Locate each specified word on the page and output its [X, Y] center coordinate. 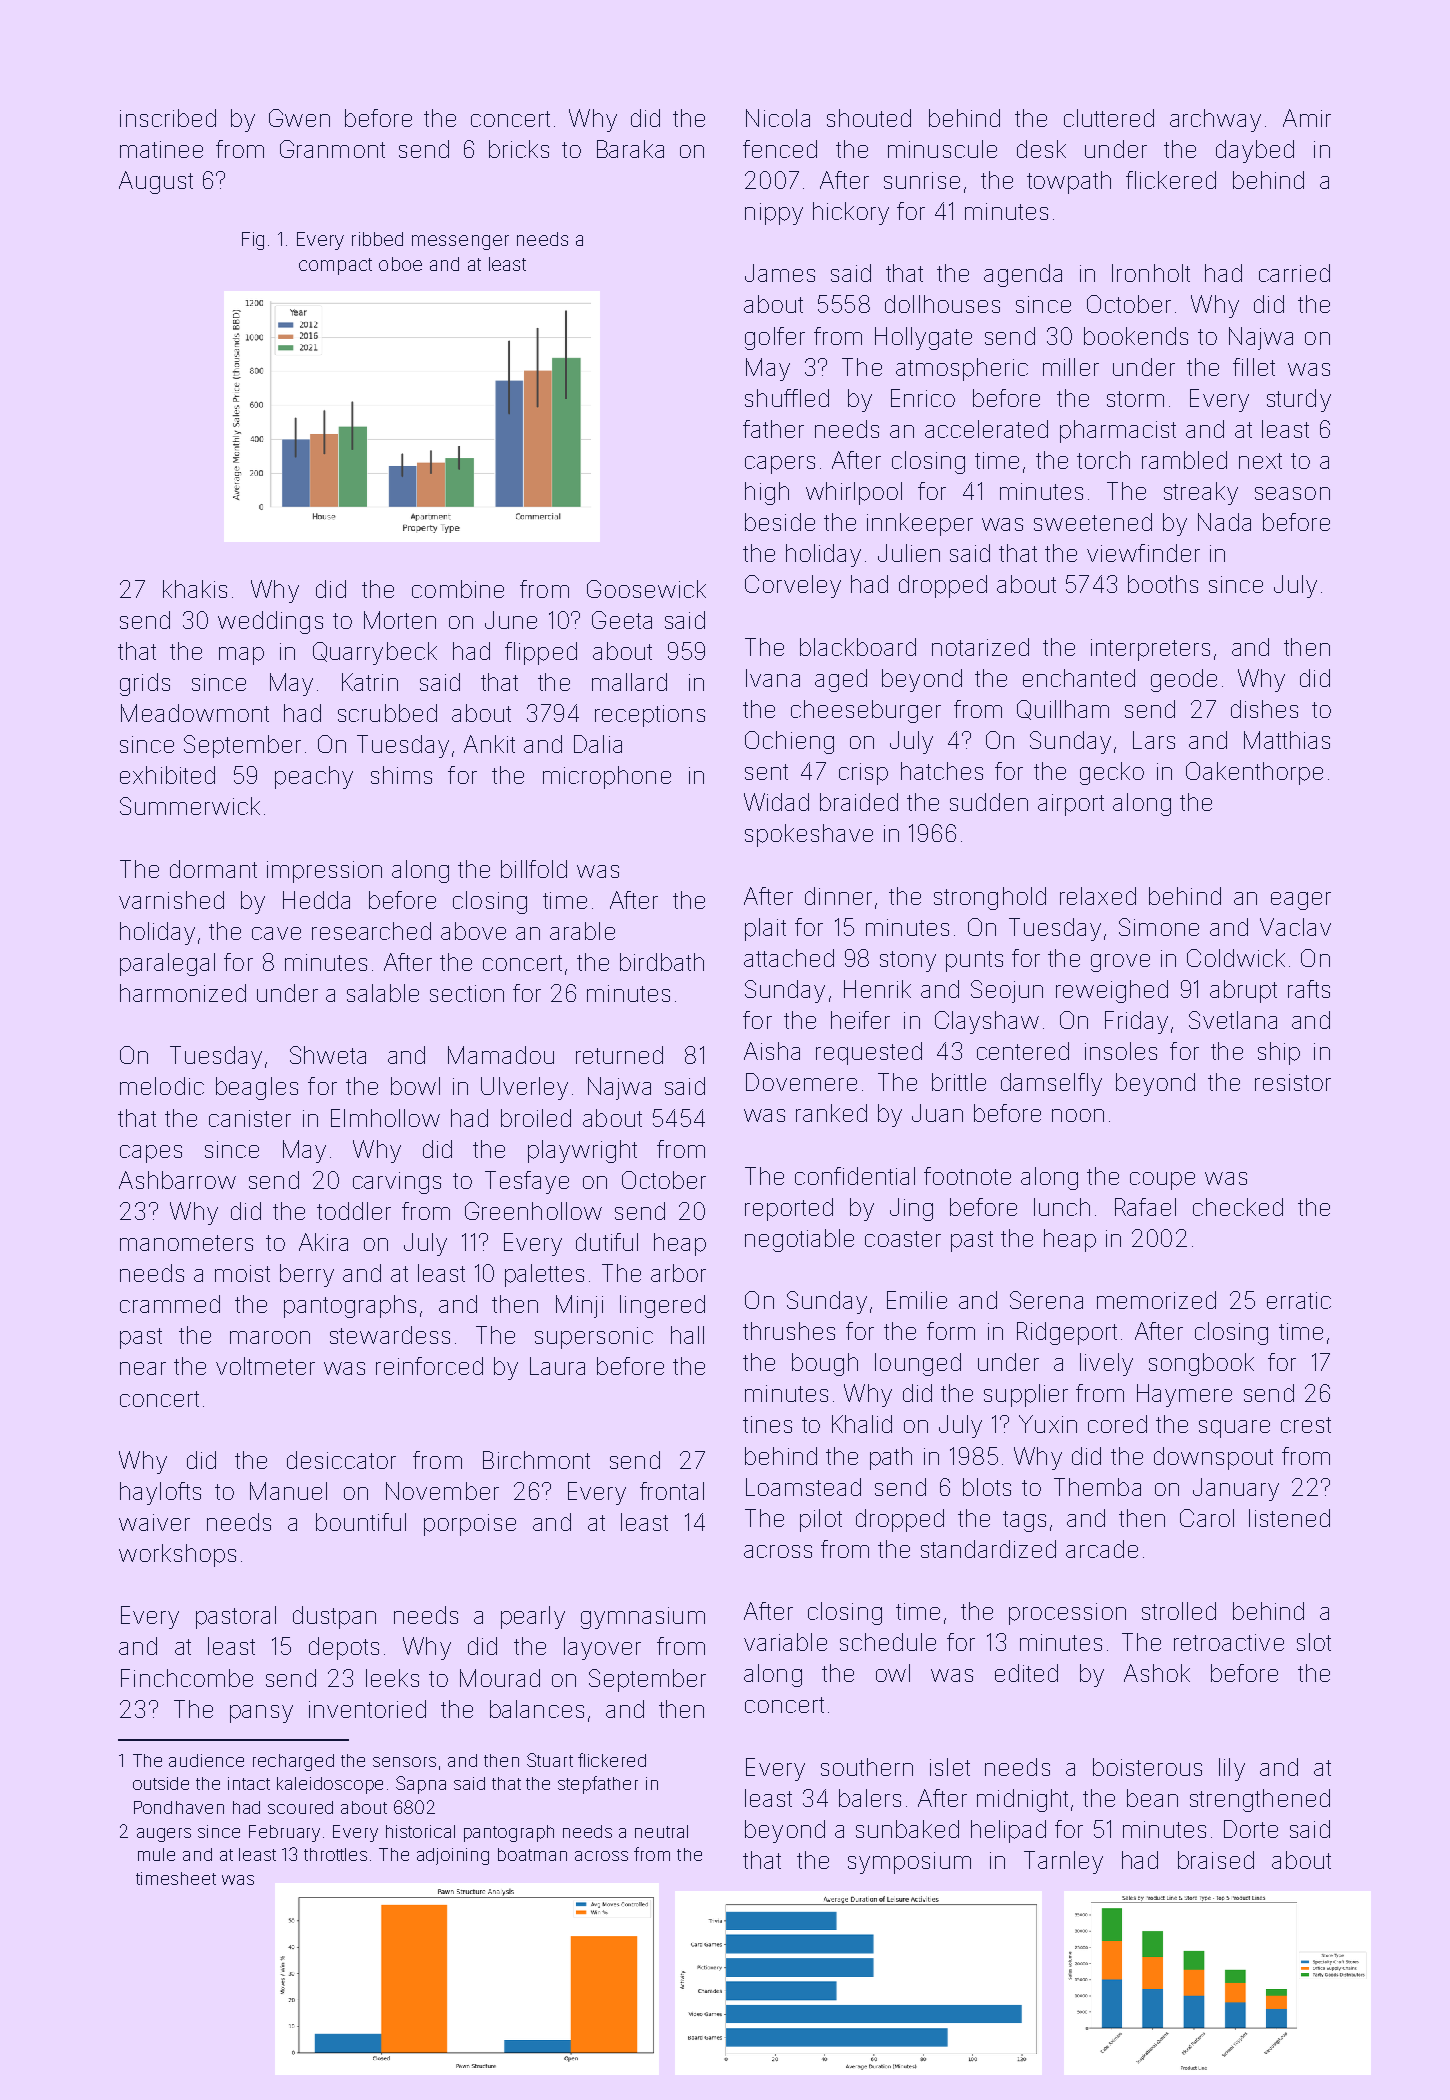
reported [789, 1209]
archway [1215, 120]
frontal [672, 1491]
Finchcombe [187, 1678]
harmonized [183, 993]
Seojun [1007, 991]
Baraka [630, 149]
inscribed [168, 118]
